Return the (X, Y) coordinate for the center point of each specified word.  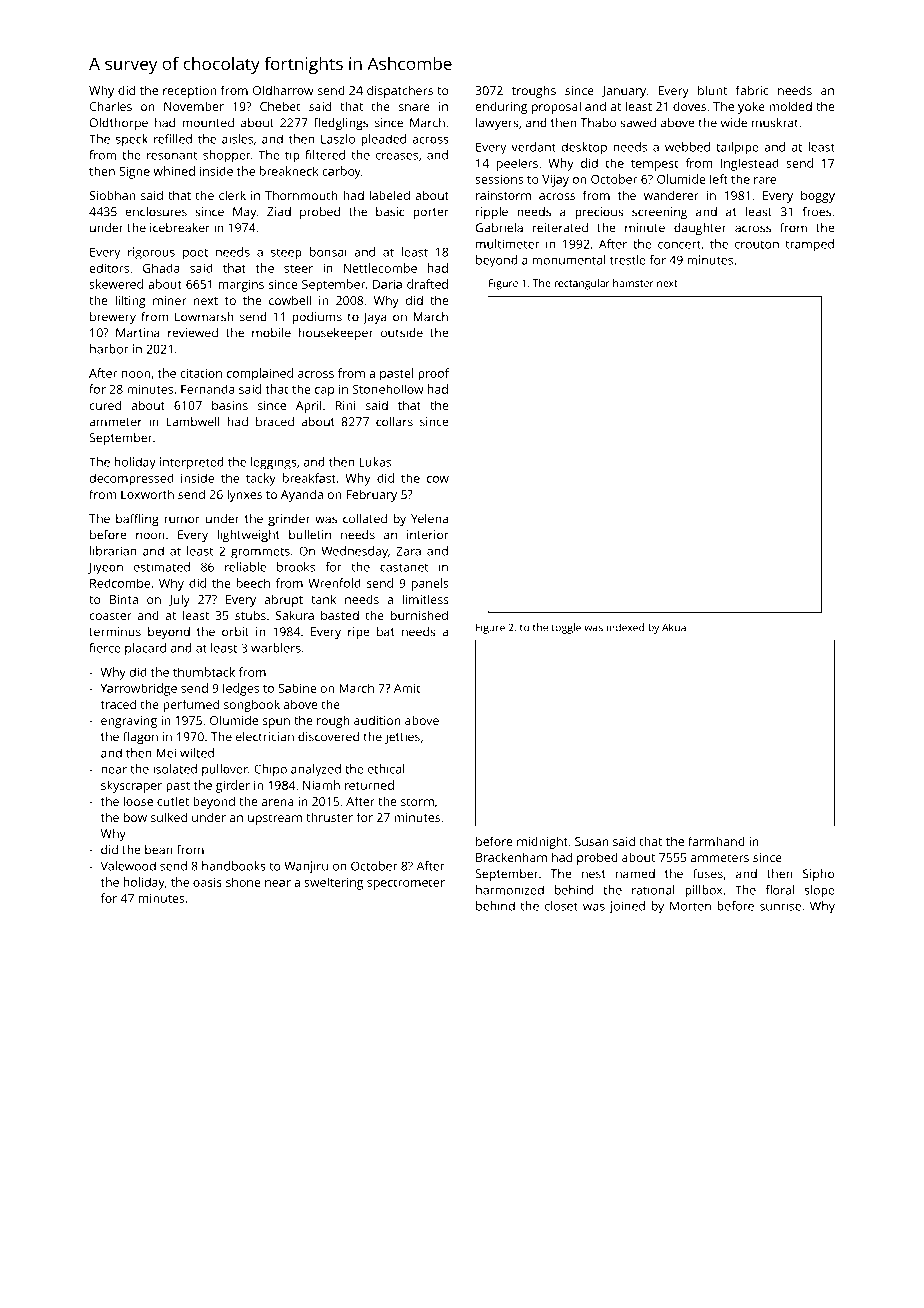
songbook (252, 705)
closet (561, 906)
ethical (386, 769)
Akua (674, 627)
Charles (111, 106)
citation (201, 373)
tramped (809, 245)
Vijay (555, 181)
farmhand (716, 841)
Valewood (128, 866)
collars (394, 422)
